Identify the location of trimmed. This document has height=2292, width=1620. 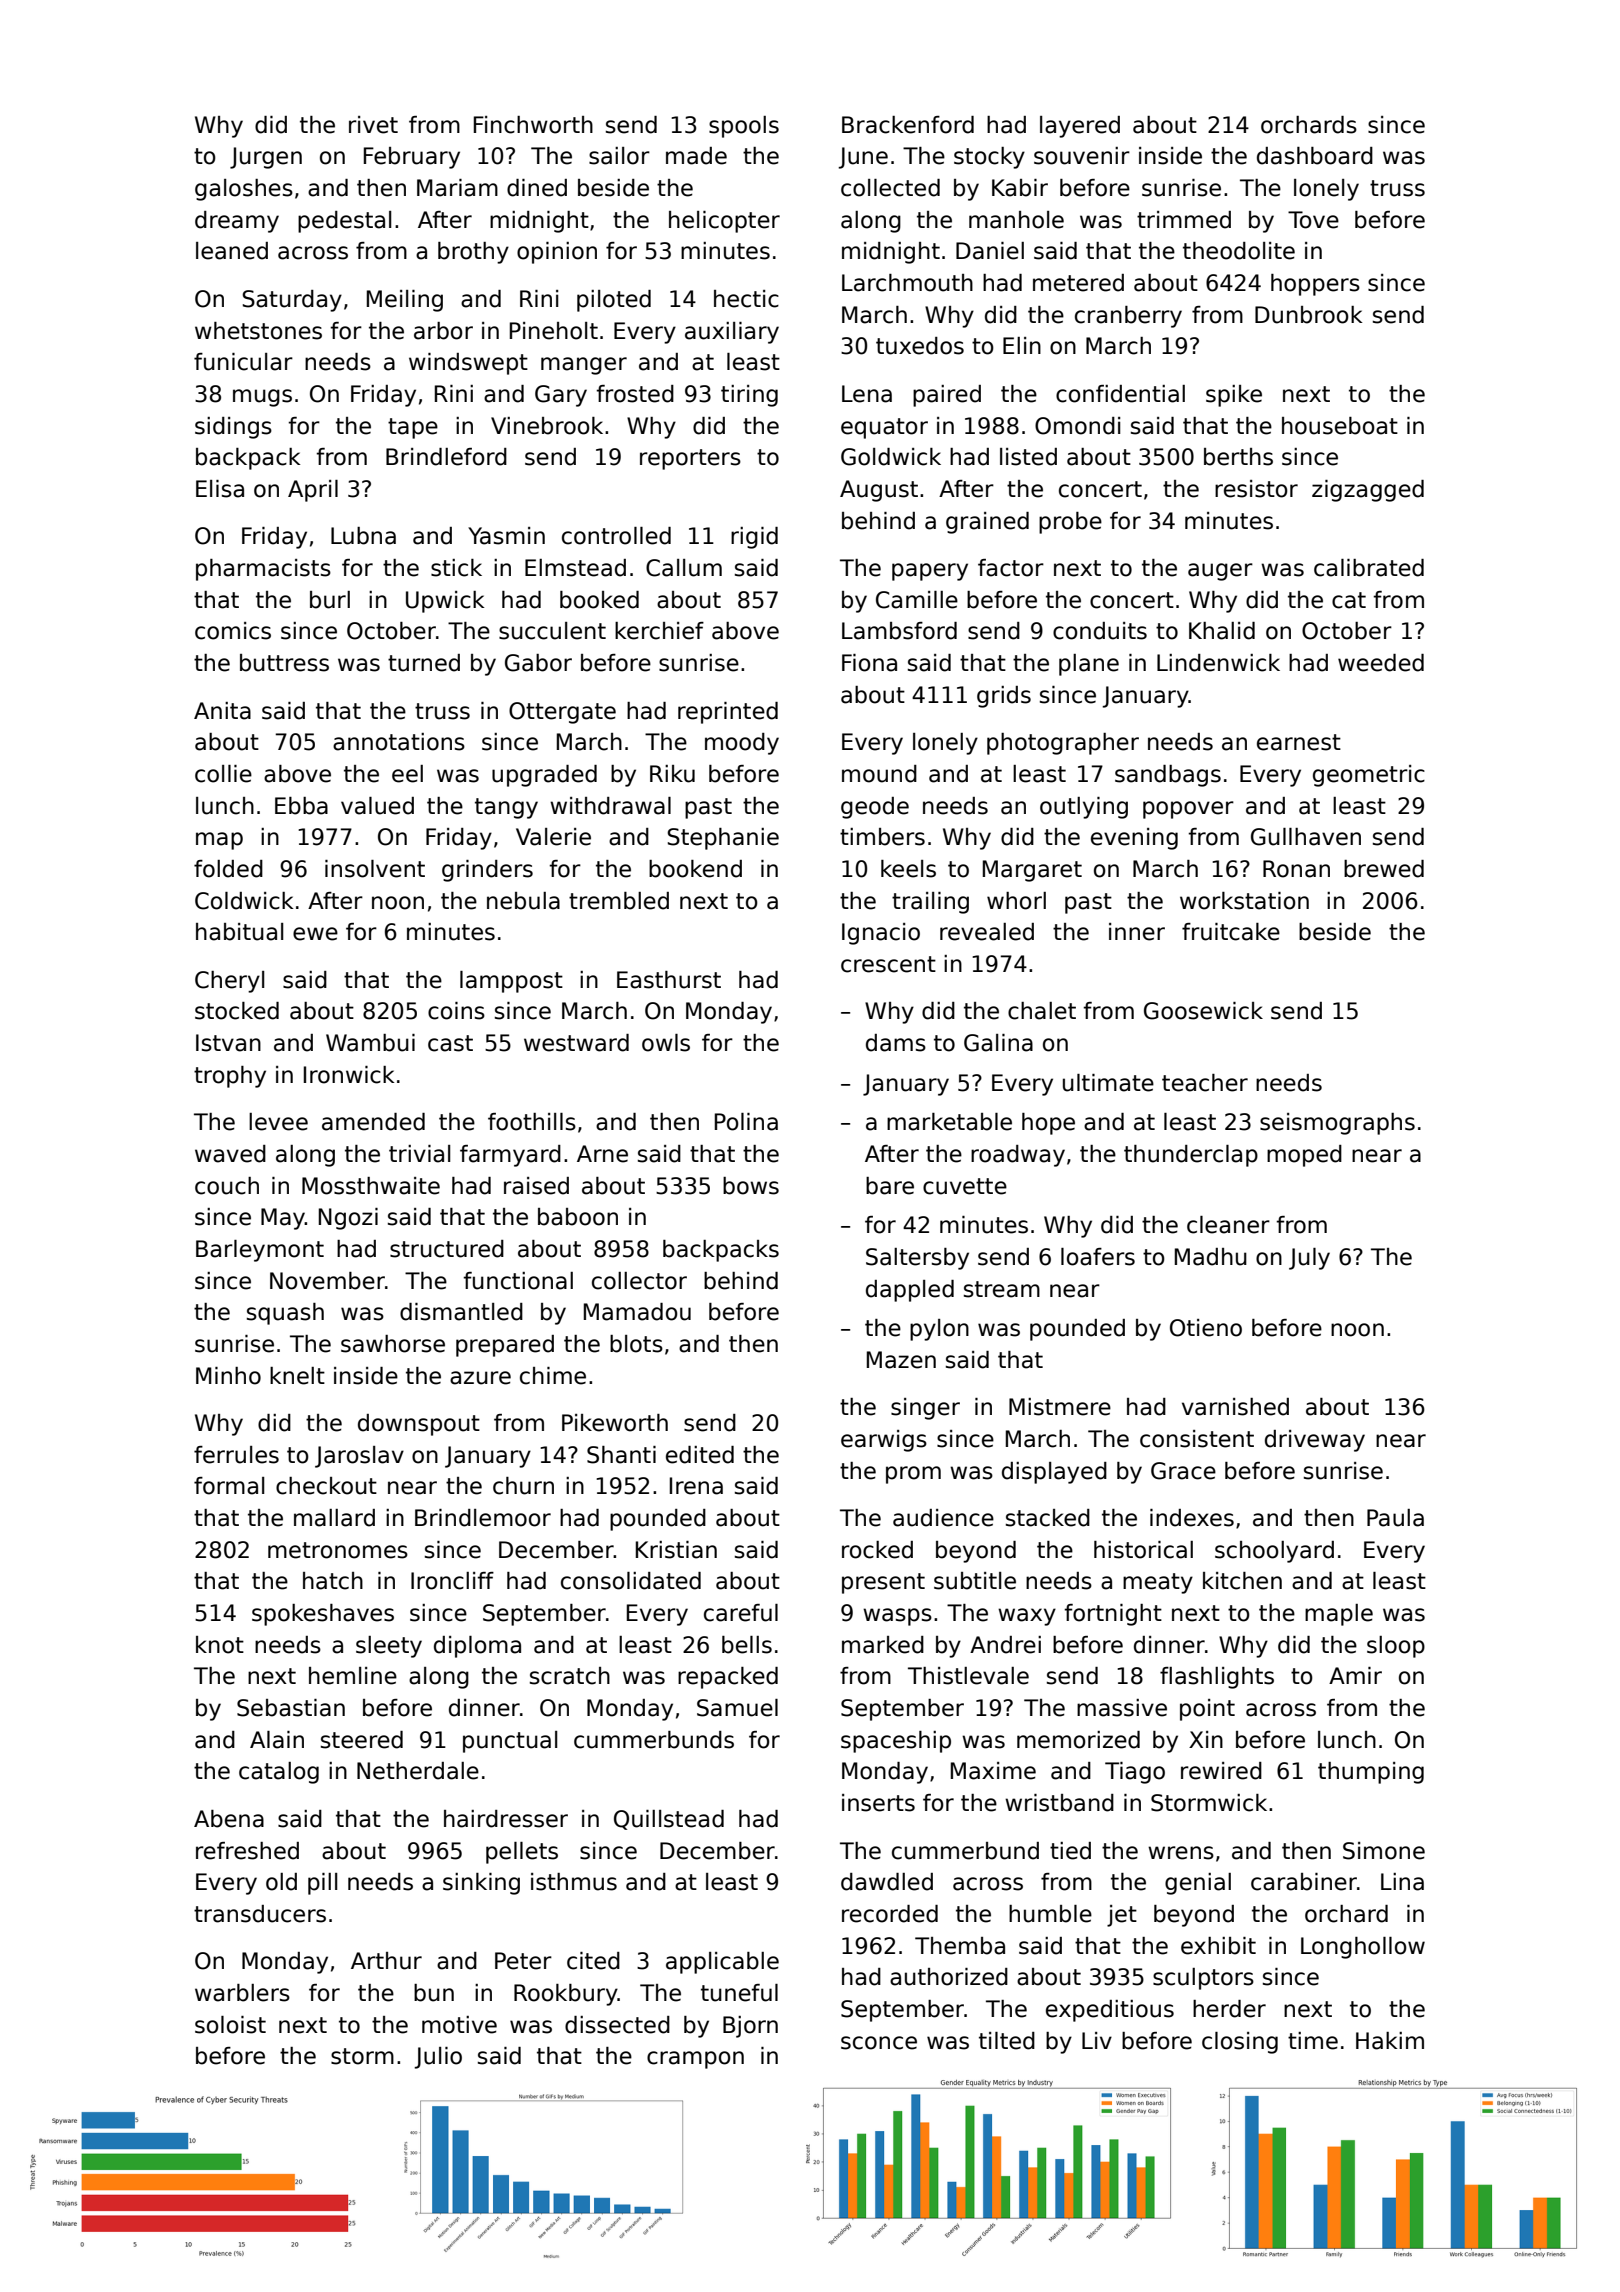
(1184, 220).
